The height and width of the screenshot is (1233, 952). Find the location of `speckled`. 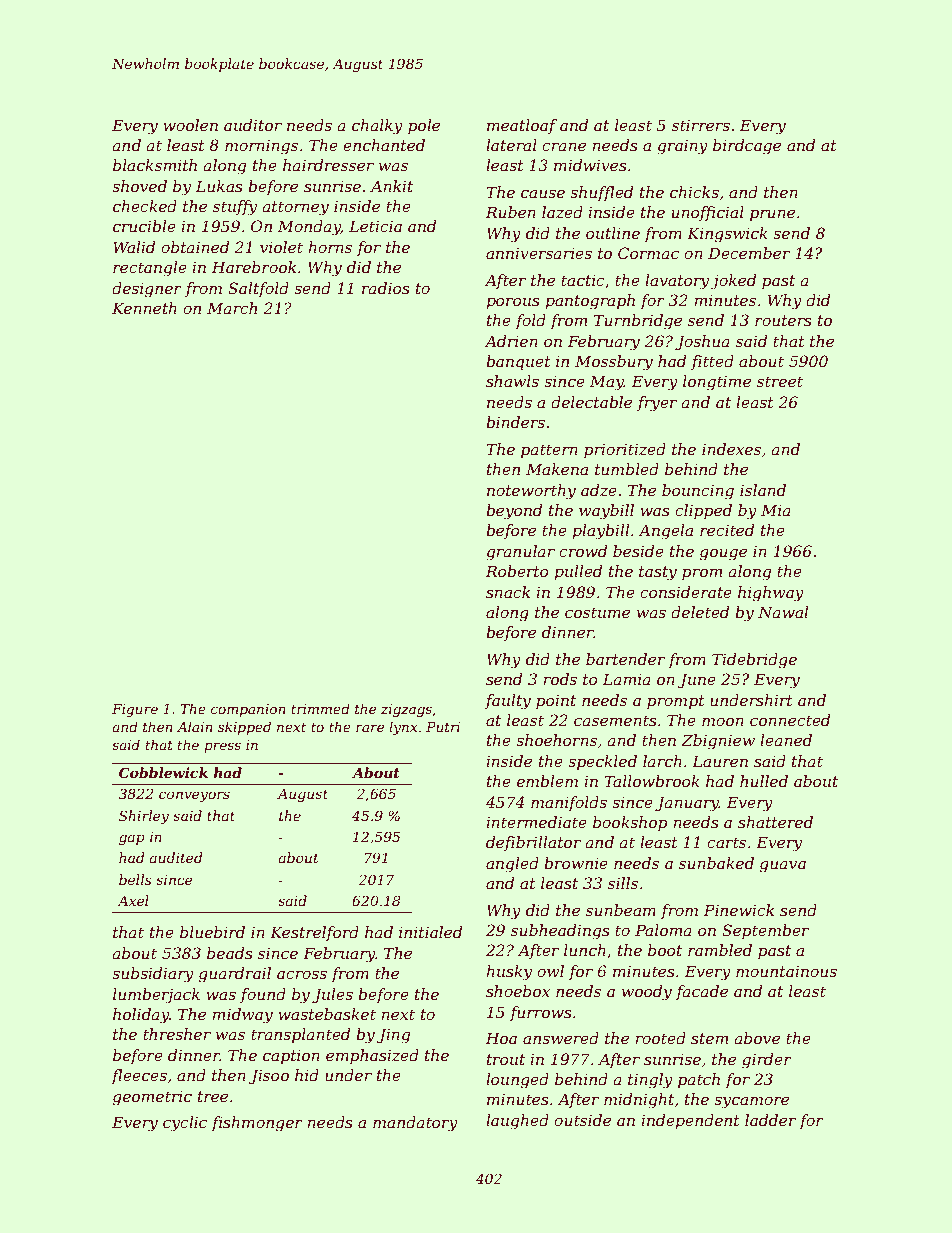

speckled is located at coordinates (602, 762).
